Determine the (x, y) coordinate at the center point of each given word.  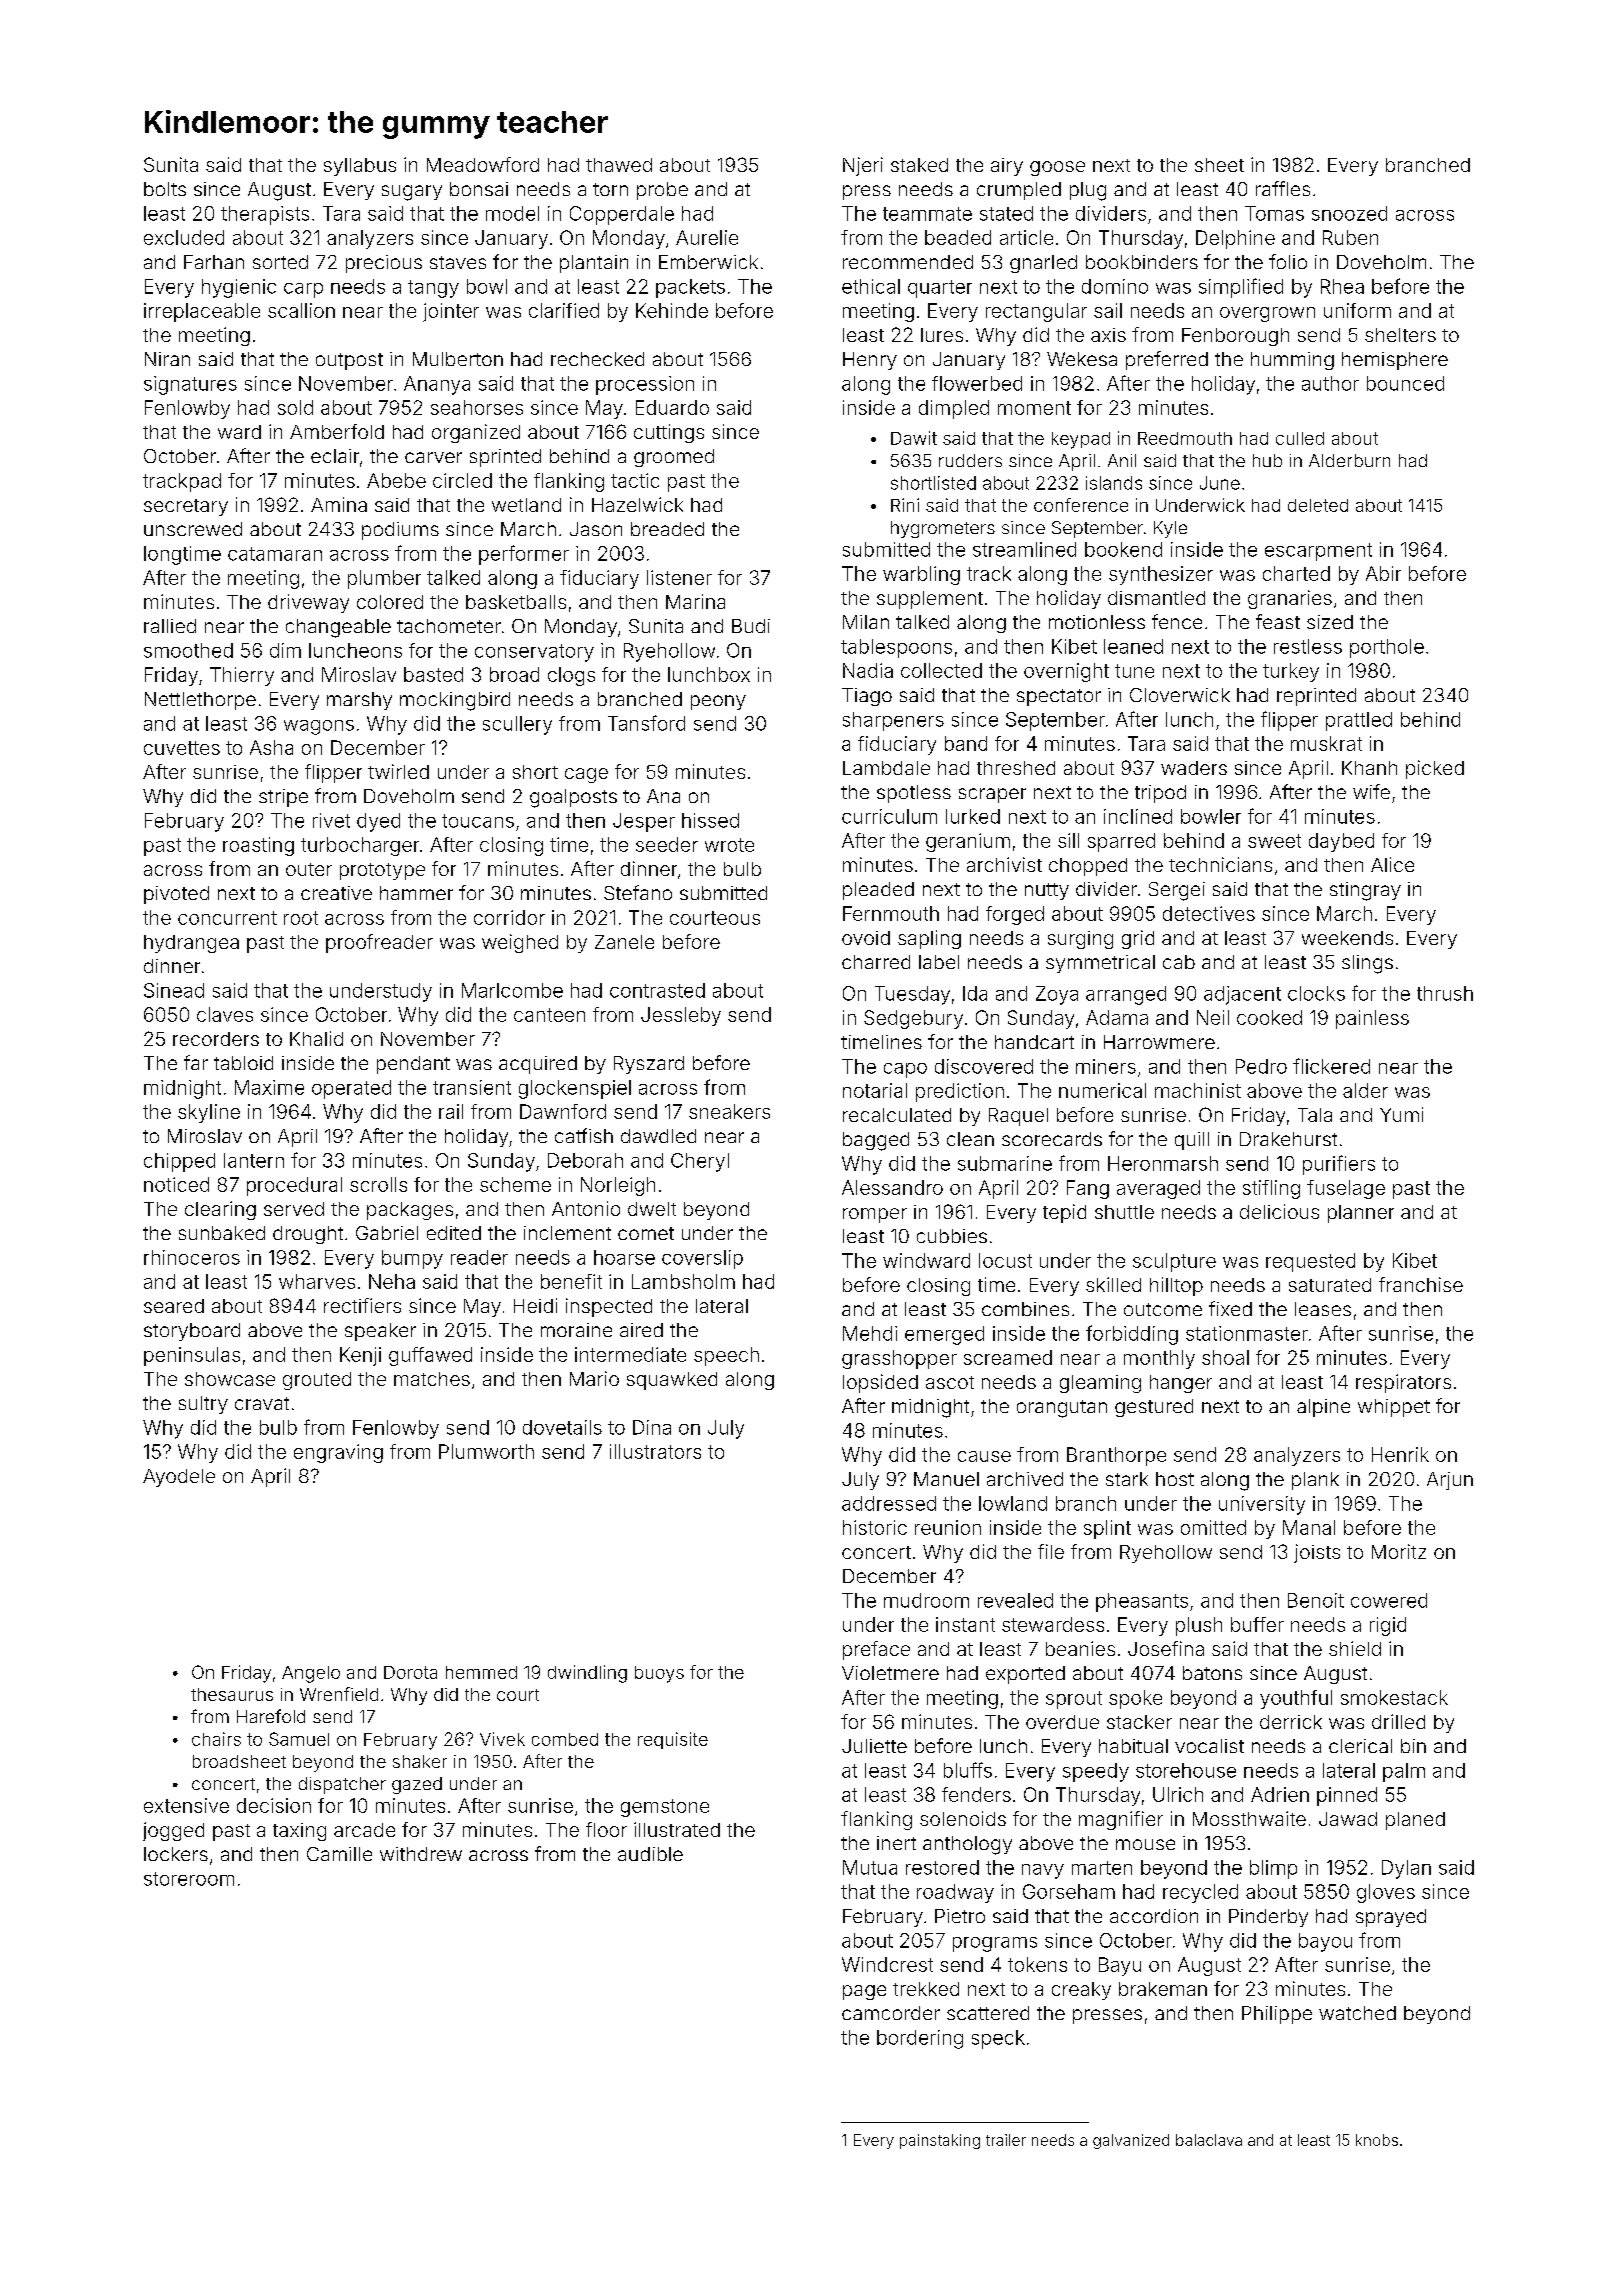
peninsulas (192, 1356)
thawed (619, 165)
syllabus (360, 167)
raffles (1283, 188)
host (1175, 1479)
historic (875, 1527)
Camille (339, 1854)
